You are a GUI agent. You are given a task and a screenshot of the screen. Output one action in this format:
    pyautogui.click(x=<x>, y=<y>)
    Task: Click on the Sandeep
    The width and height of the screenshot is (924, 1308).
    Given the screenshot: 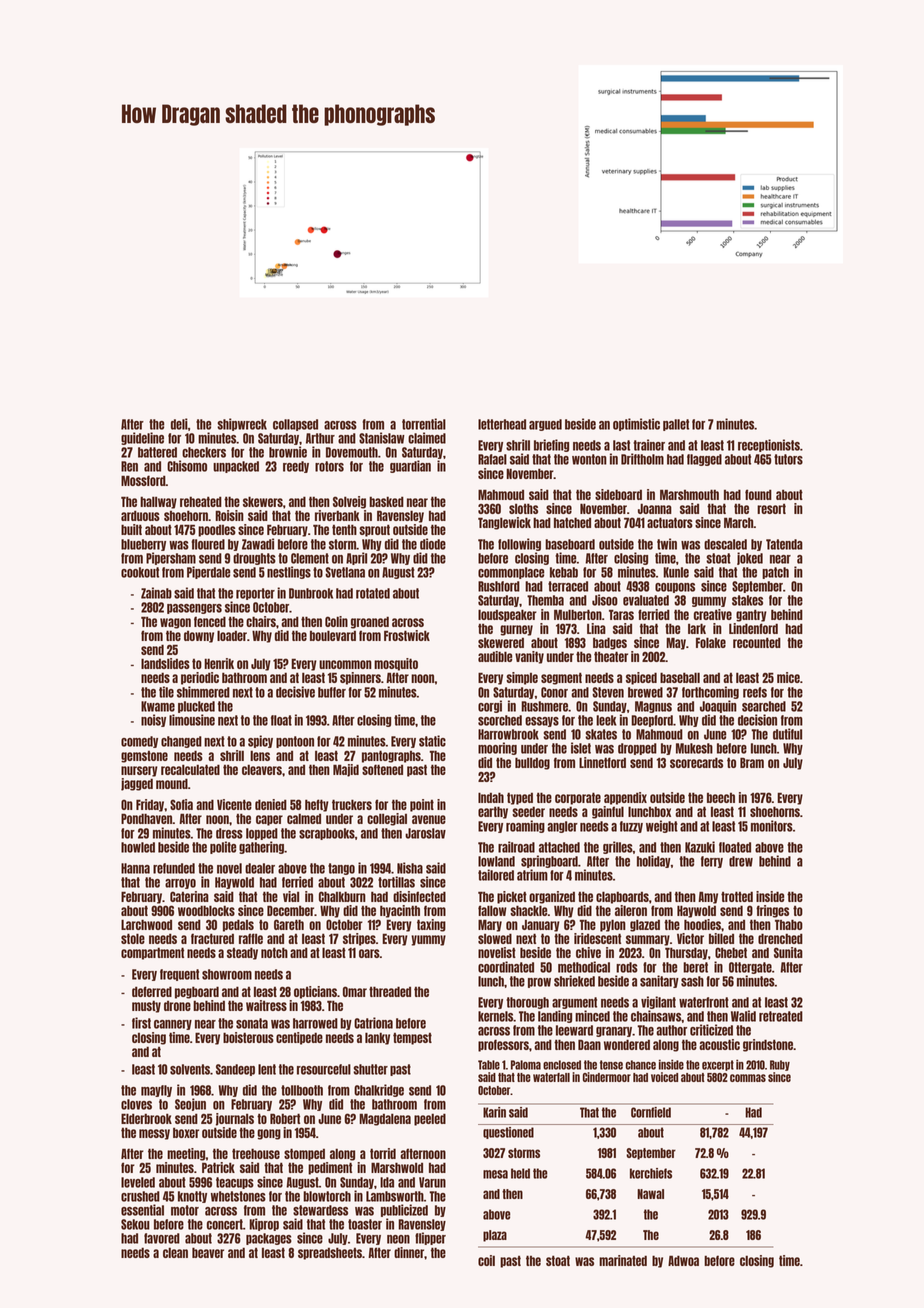 What is the action you would take?
    pyautogui.click(x=235, y=1070)
